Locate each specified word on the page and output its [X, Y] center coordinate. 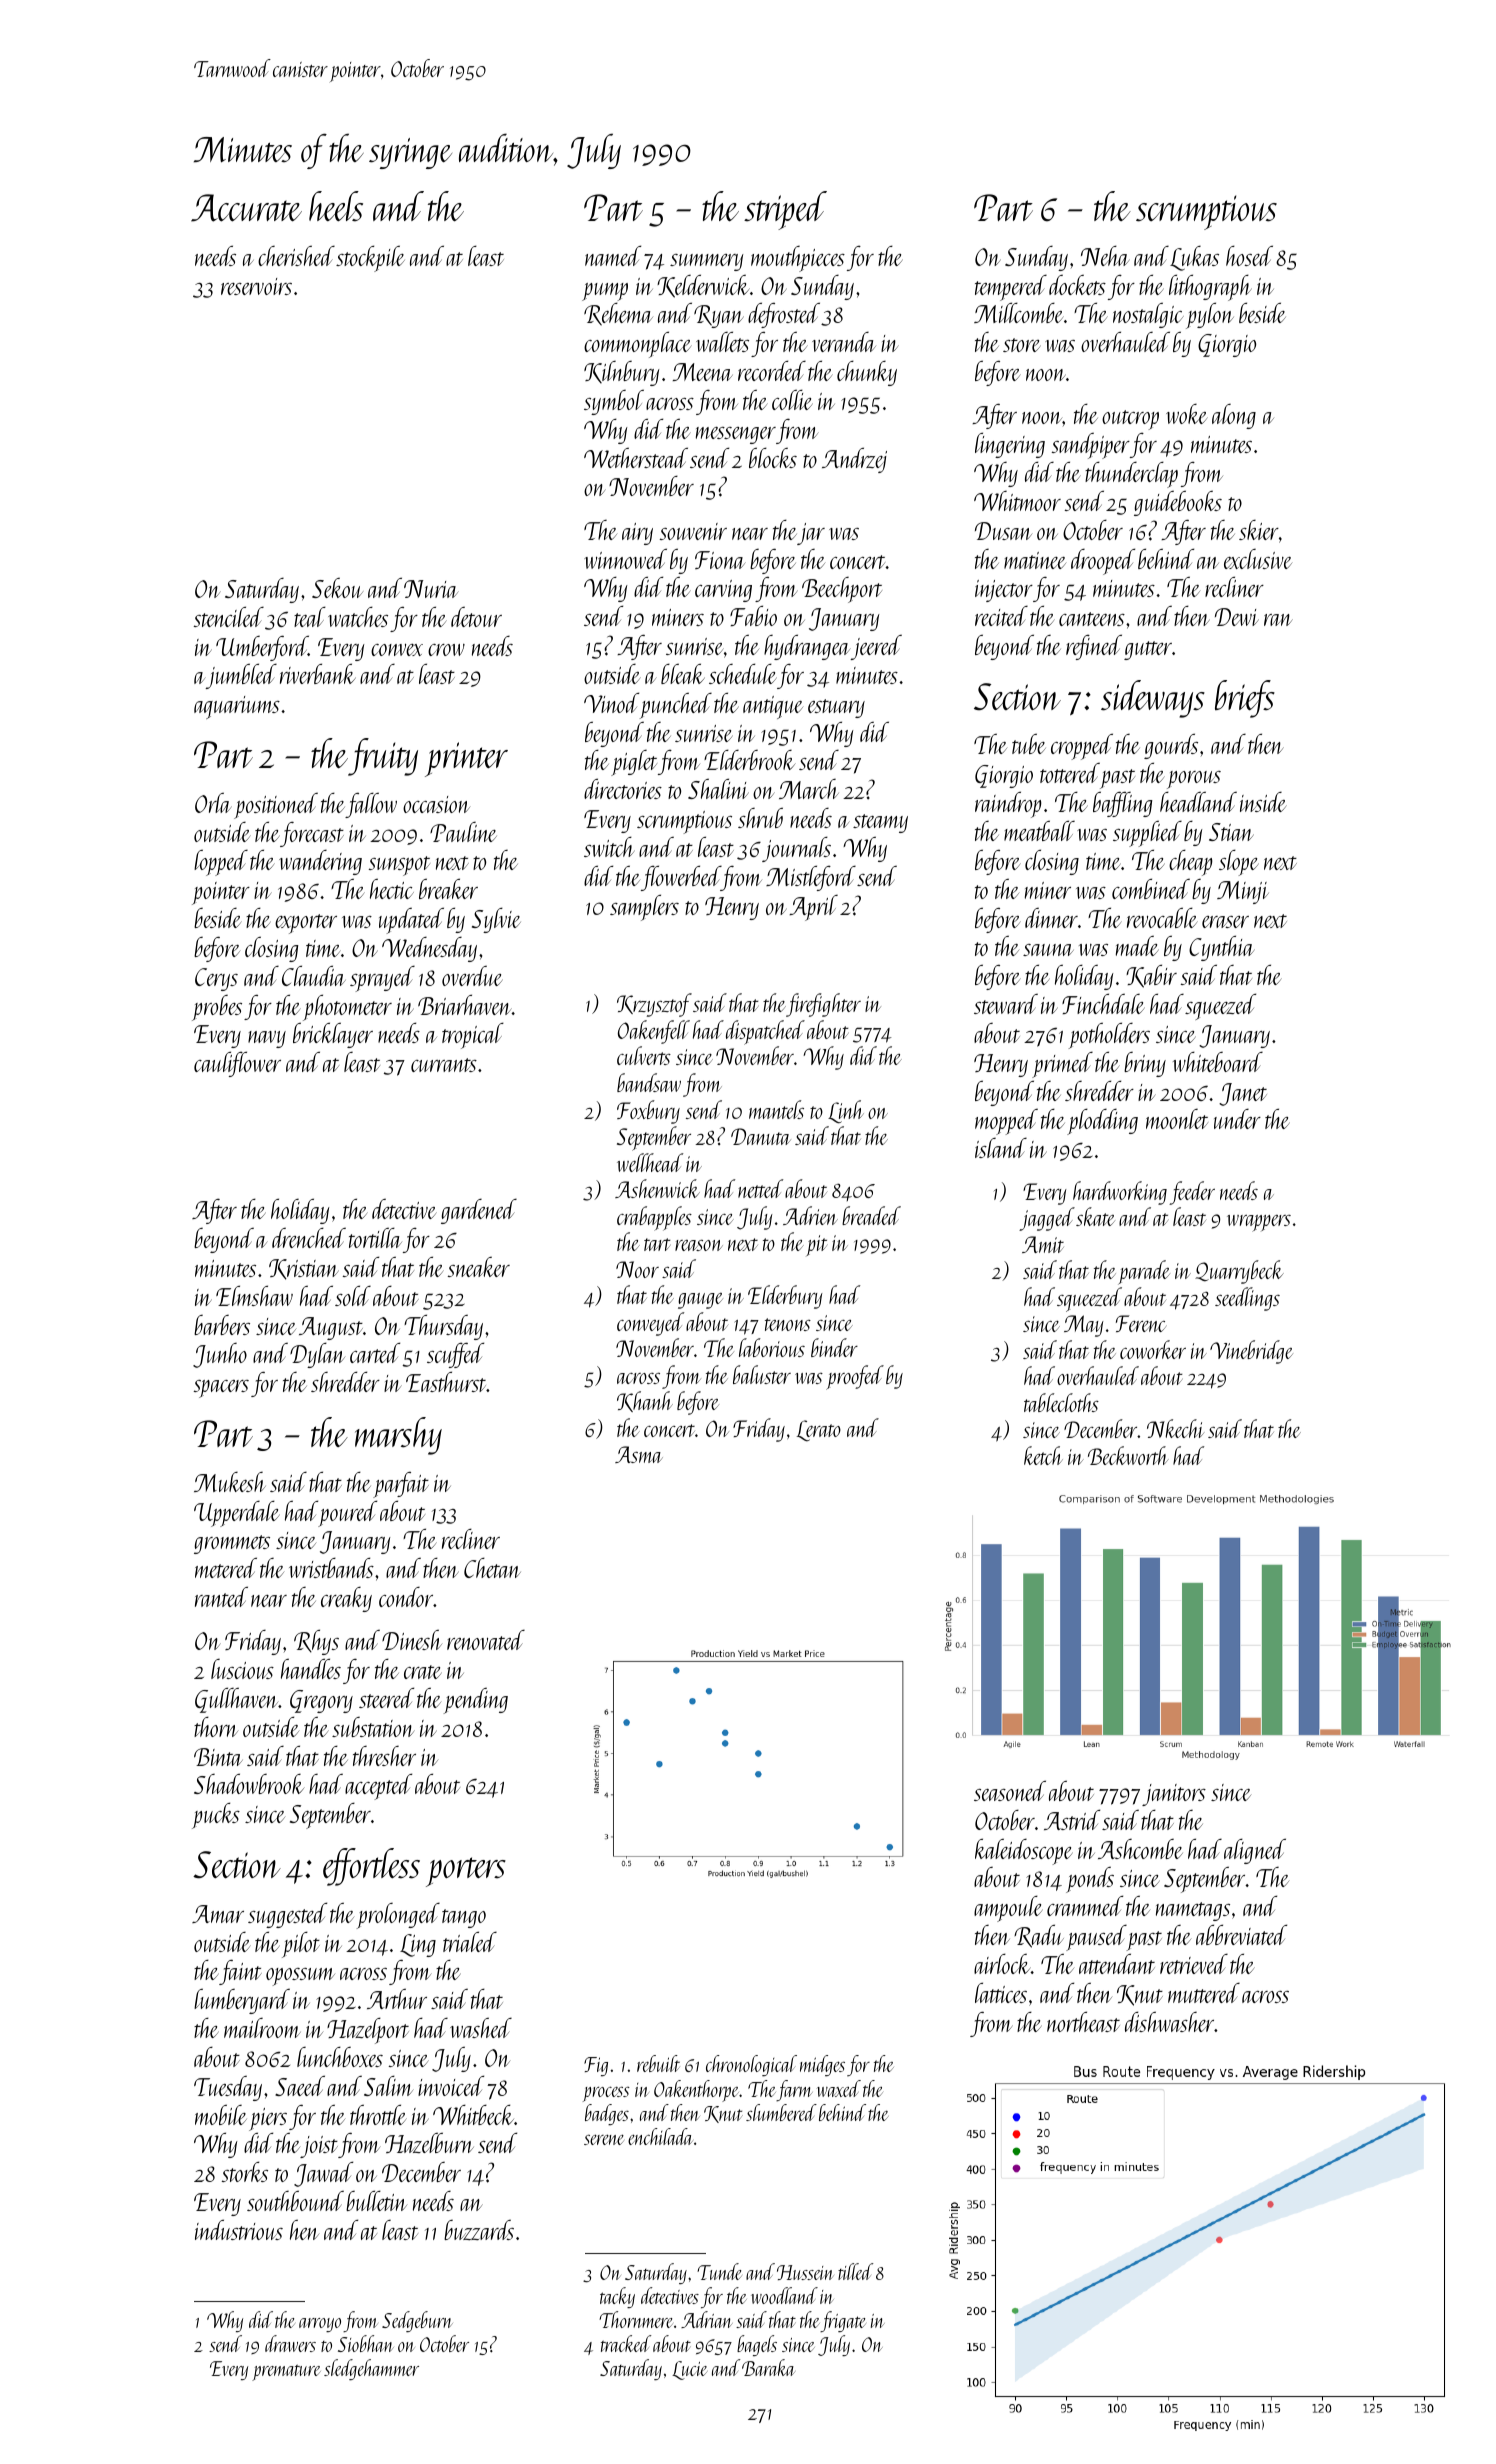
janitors [1174, 1795]
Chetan [492, 1568]
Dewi [1237, 617]
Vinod [611, 702]
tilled [855, 2271]
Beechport [842, 590]
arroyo [320, 2325]
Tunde [719, 2271]
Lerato [818, 1430]
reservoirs [256, 286]
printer [466, 759]
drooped [1103, 561]
